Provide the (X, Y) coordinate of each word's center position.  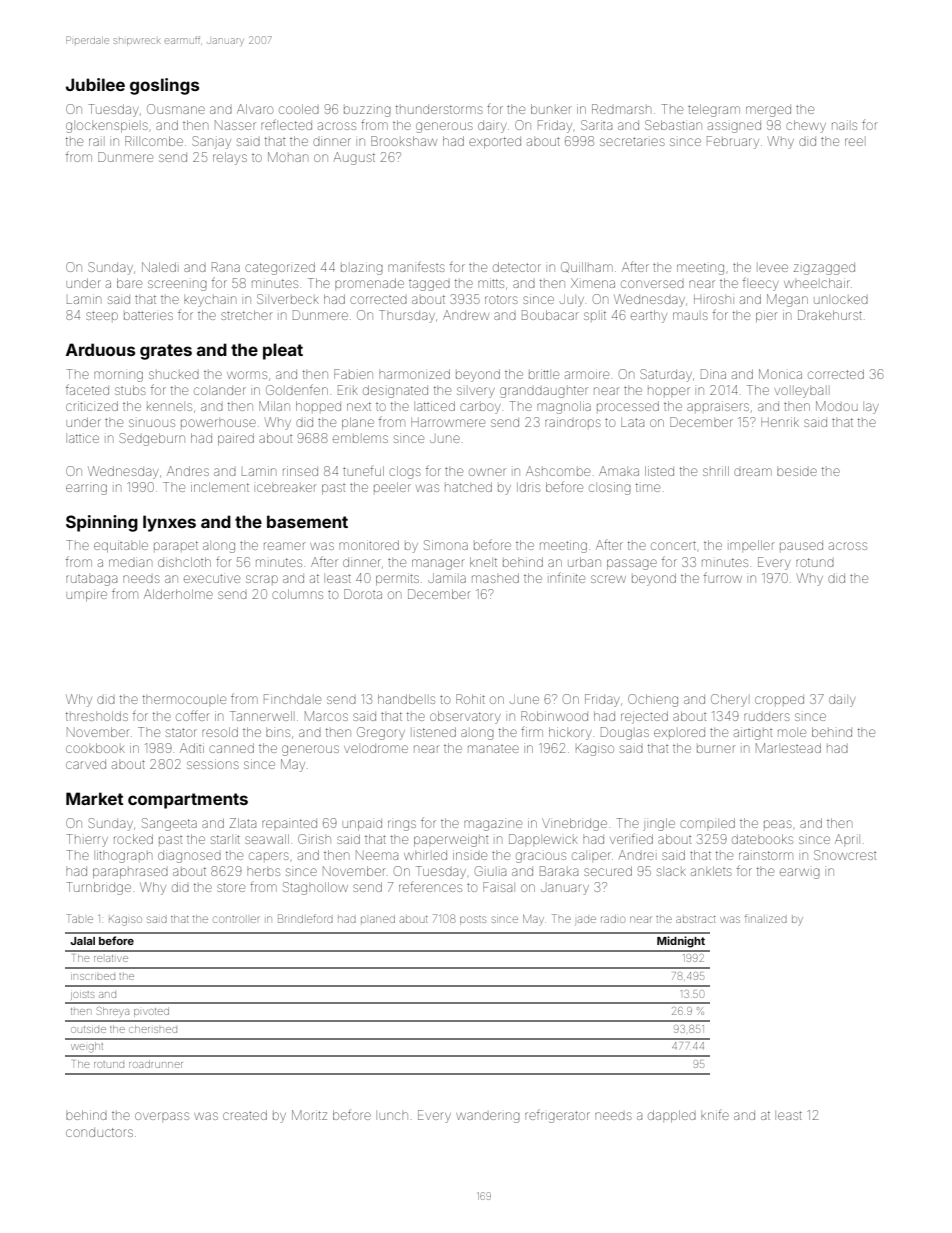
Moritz (309, 1115)
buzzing (367, 111)
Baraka (559, 871)
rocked (133, 839)
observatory (465, 717)
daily (842, 701)
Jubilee (95, 84)
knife (715, 1115)
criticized (92, 406)
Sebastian (673, 125)
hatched (468, 487)
